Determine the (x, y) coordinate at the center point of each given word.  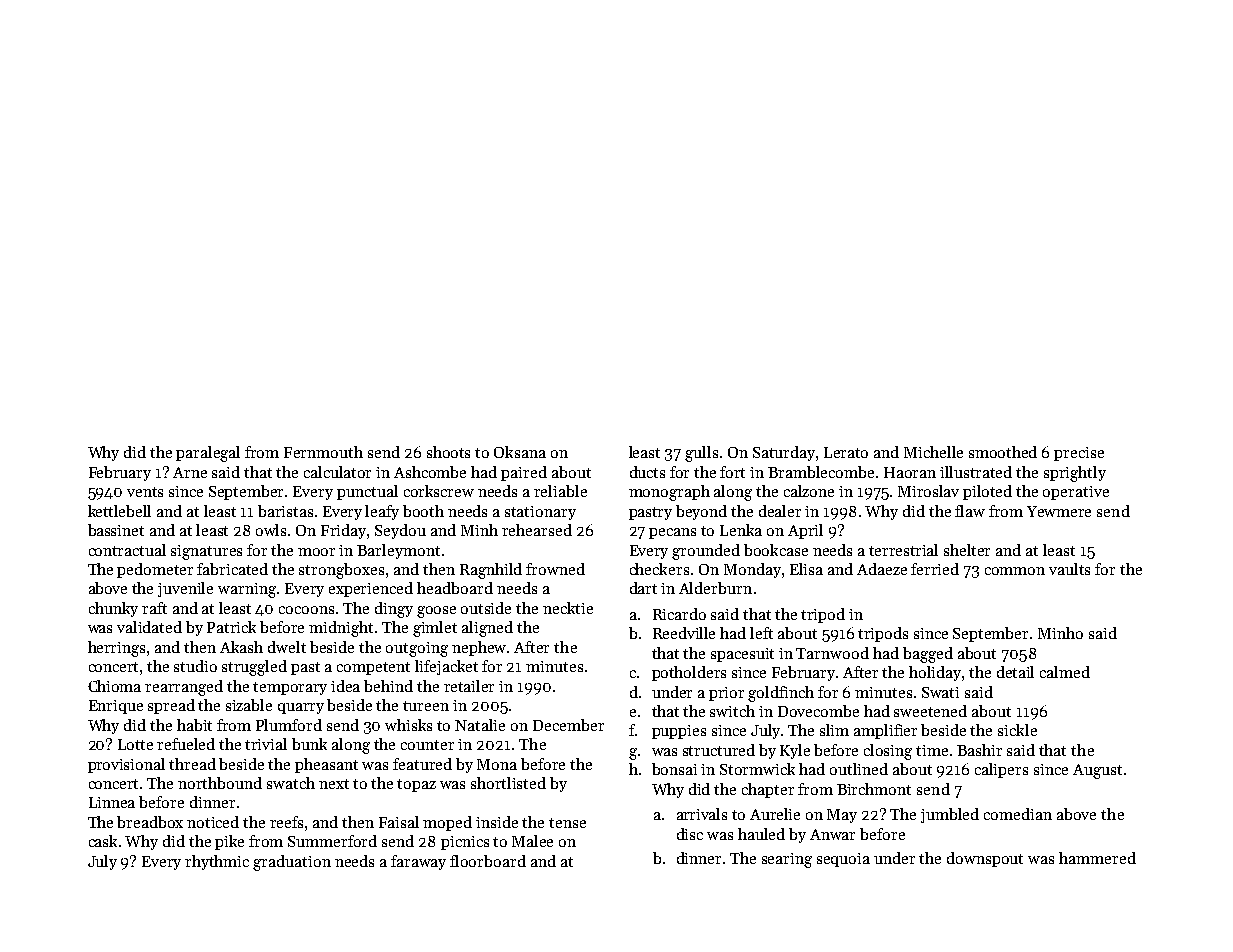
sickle (1017, 730)
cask (103, 841)
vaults (1069, 569)
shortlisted (508, 783)
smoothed (1003, 452)
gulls (701, 454)
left (761, 633)
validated (149, 627)
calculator (337, 472)
